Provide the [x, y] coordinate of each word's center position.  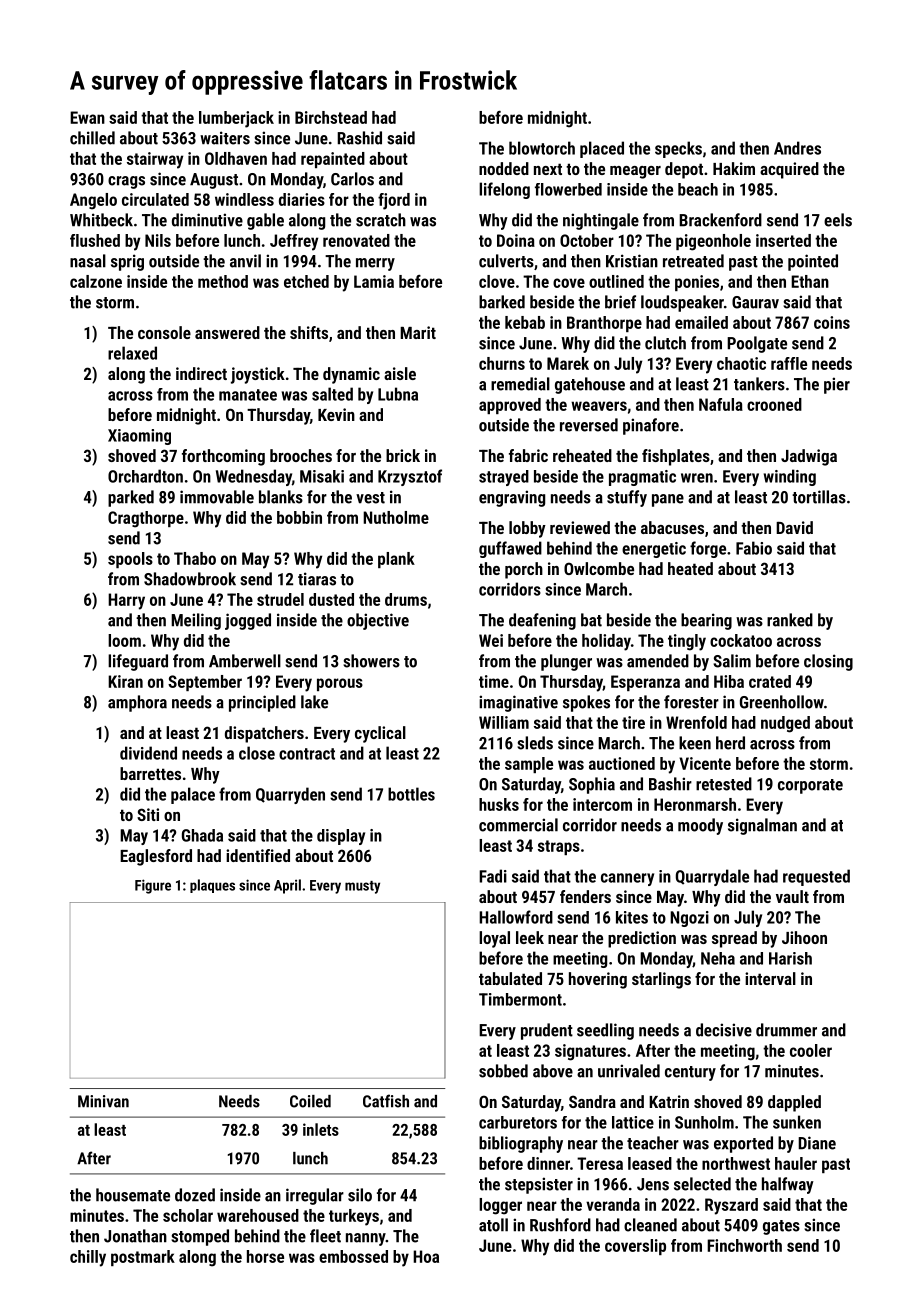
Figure [153, 886]
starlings [661, 980]
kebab [525, 322]
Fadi [493, 876]
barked [502, 302]
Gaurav [755, 302]
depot [684, 170]
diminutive [207, 220]
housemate [133, 1195]
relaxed [132, 353]
